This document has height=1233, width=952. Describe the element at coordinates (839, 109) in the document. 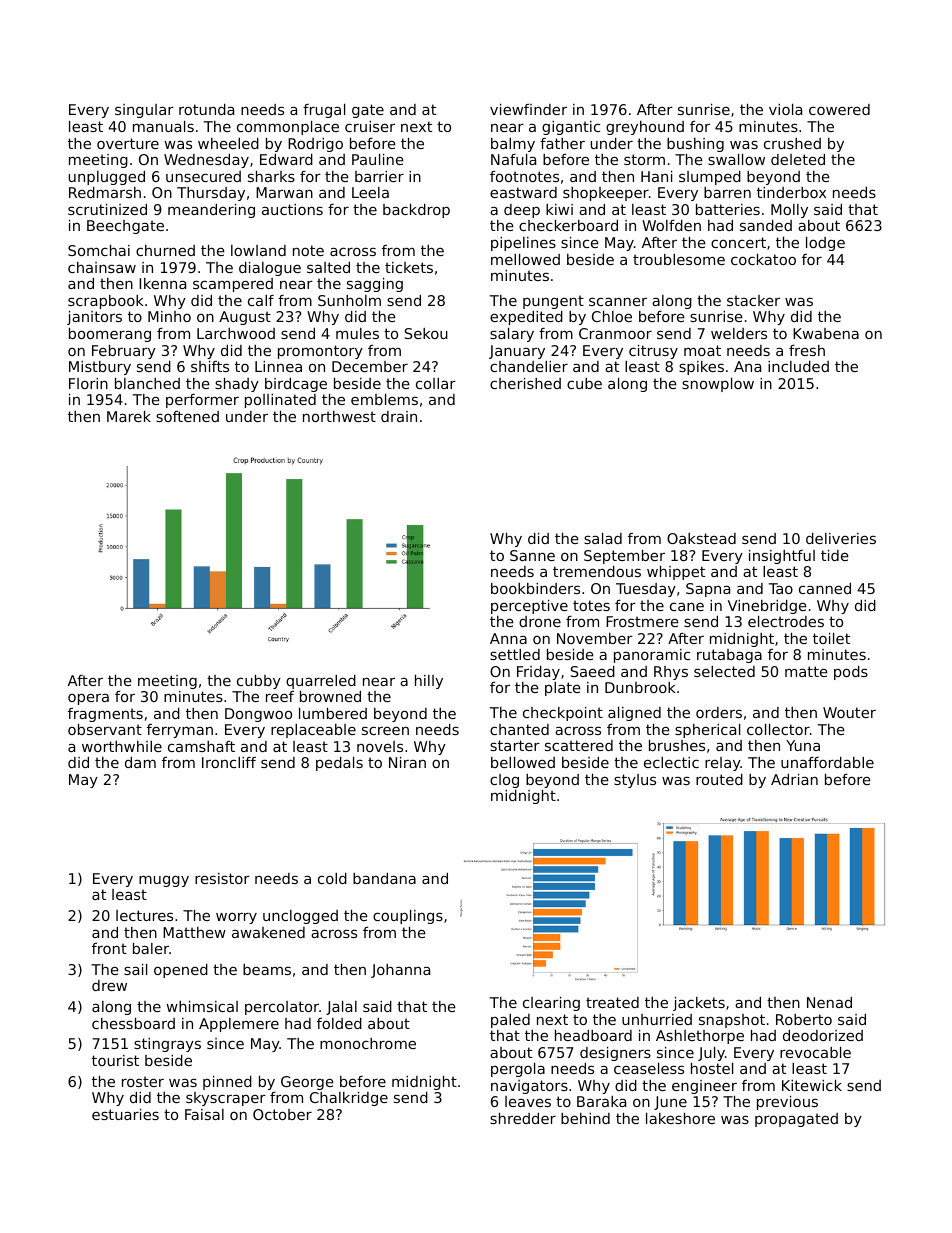

I see `cowered` at that location.
